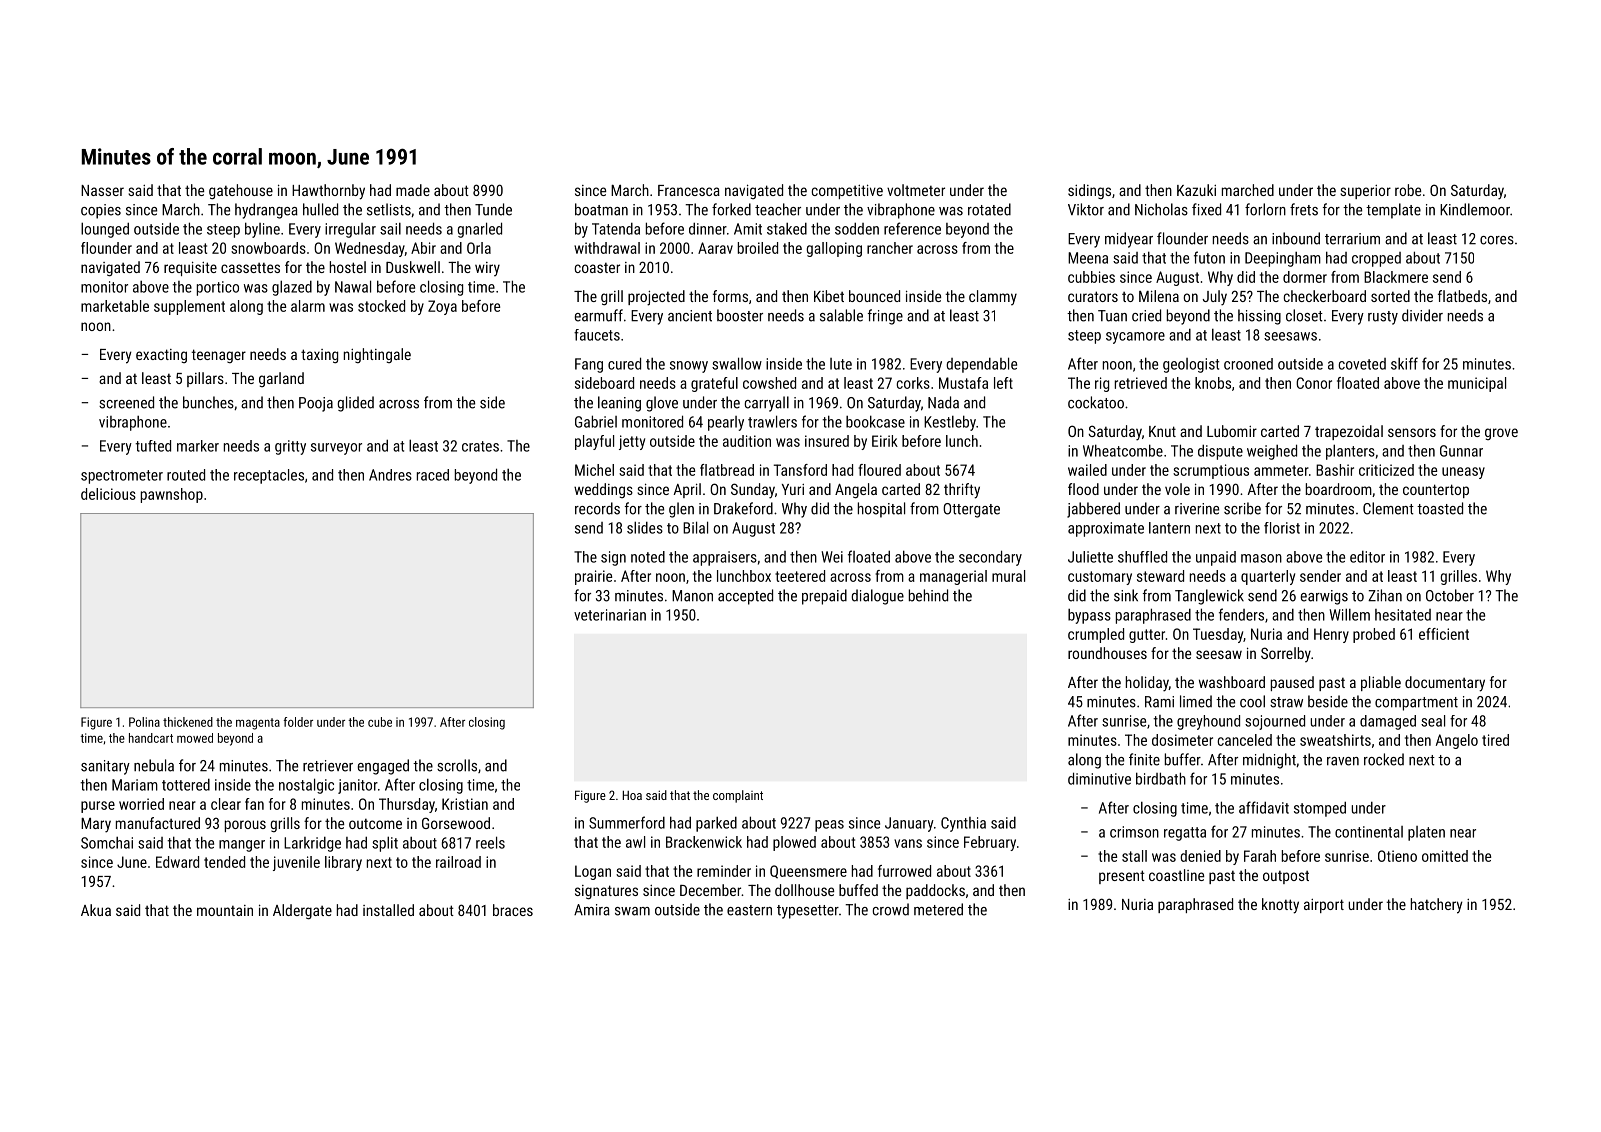  Describe the element at coordinates (943, 402) in the screenshot. I see `Nada` at that location.
